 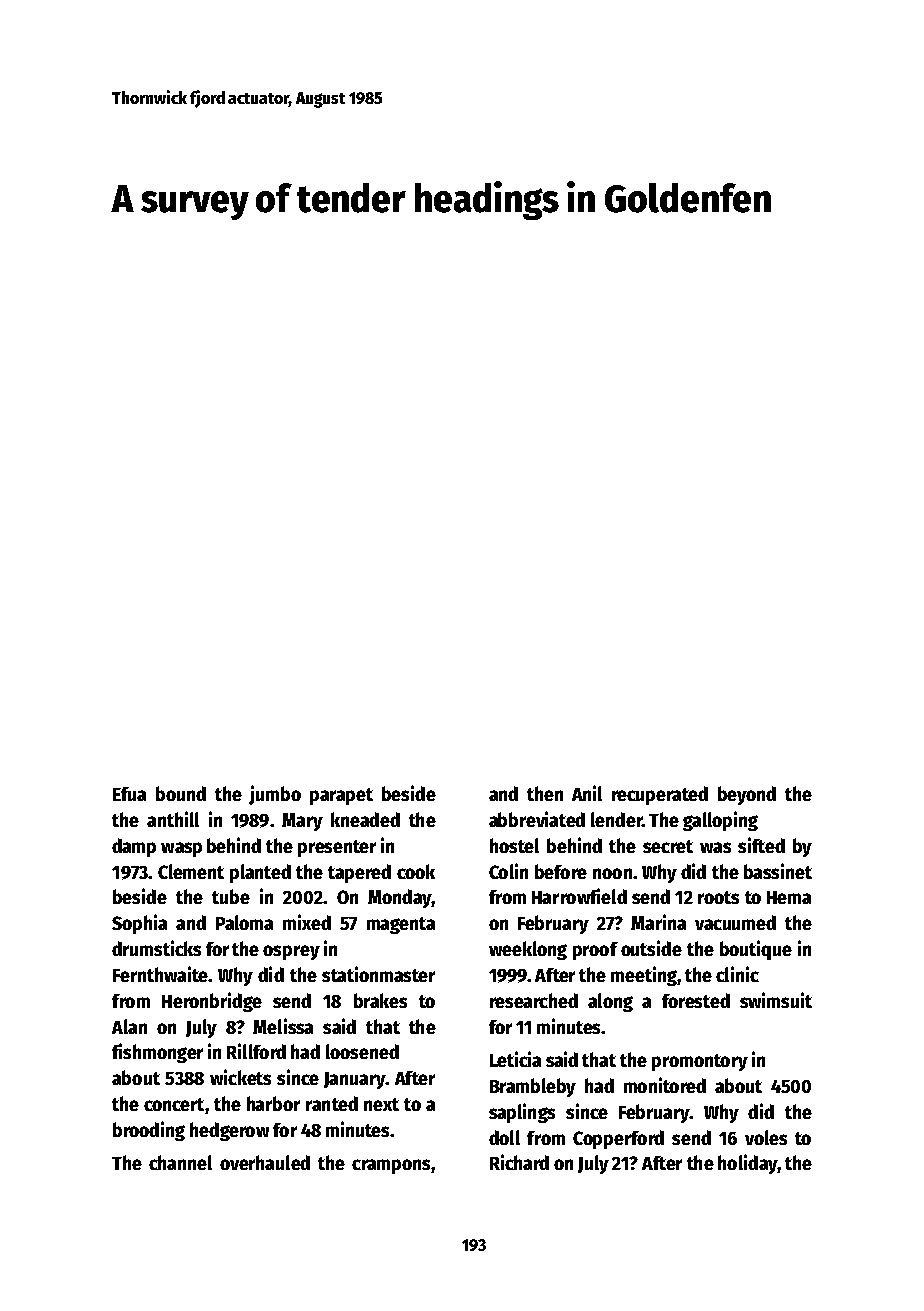 I want to click on then, so click(x=545, y=793).
